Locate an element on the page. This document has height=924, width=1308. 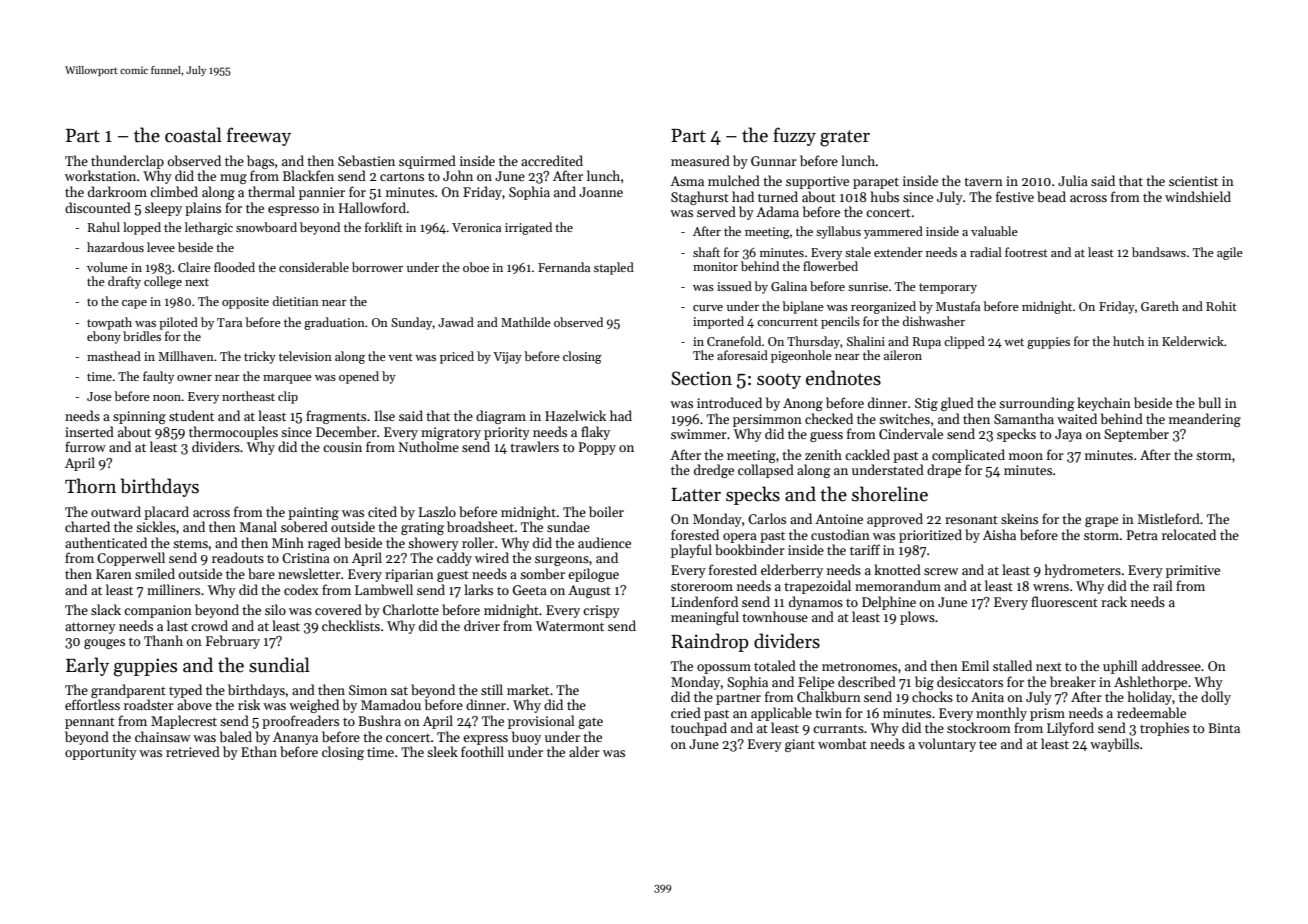
measured is located at coordinates (700, 160).
